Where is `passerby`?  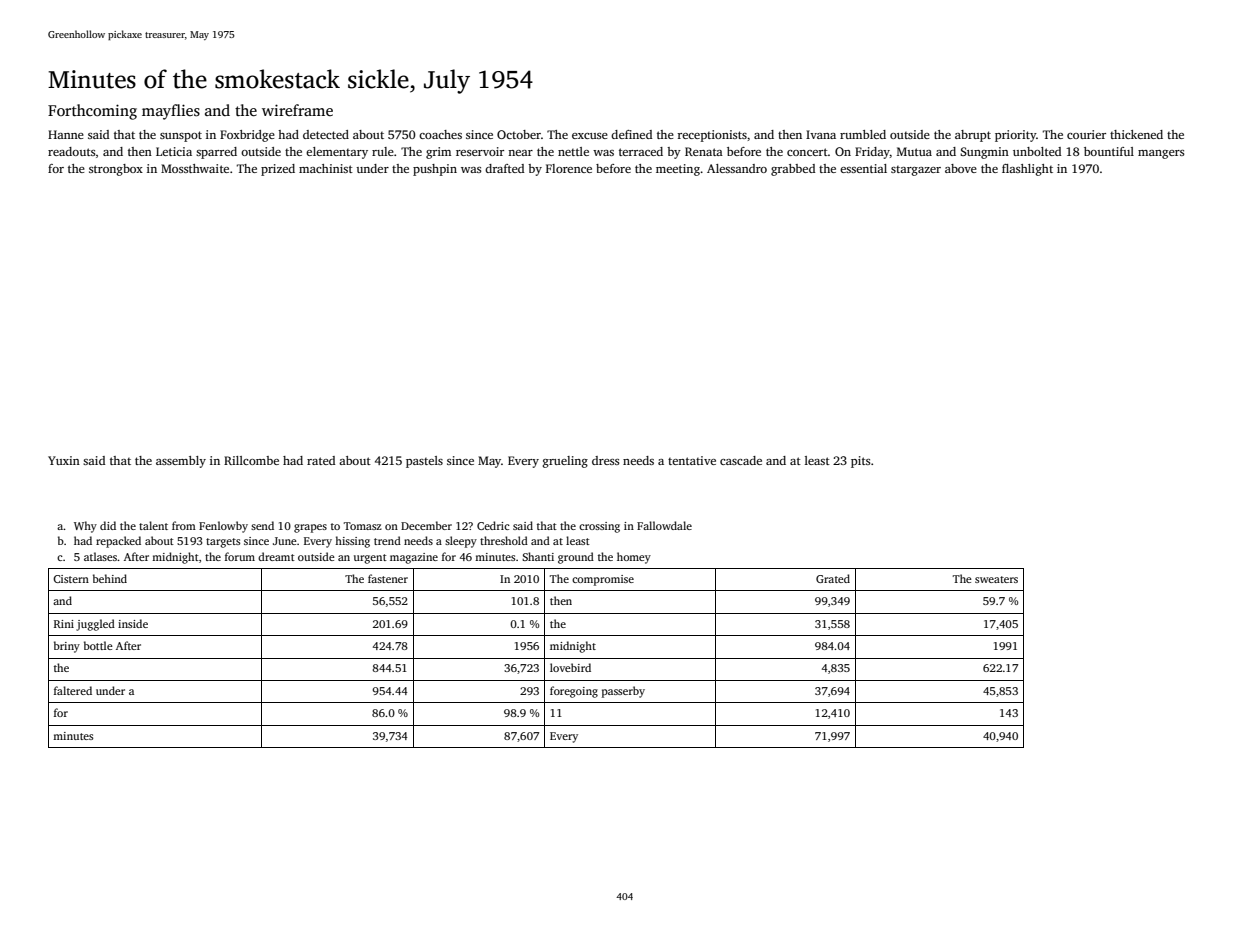 passerby is located at coordinates (623, 692).
